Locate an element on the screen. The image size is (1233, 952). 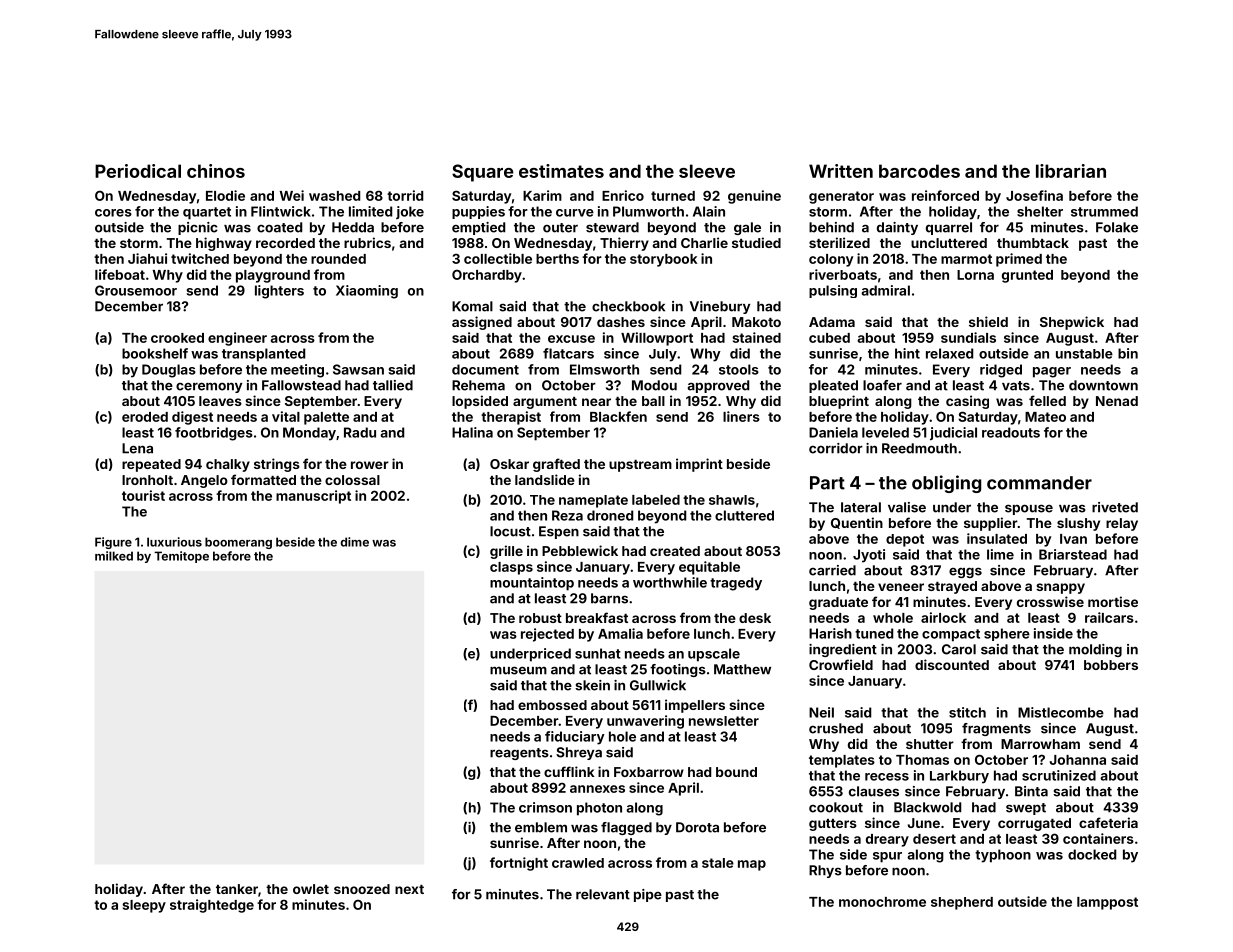
imprint is located at coordinates (699, 465).
